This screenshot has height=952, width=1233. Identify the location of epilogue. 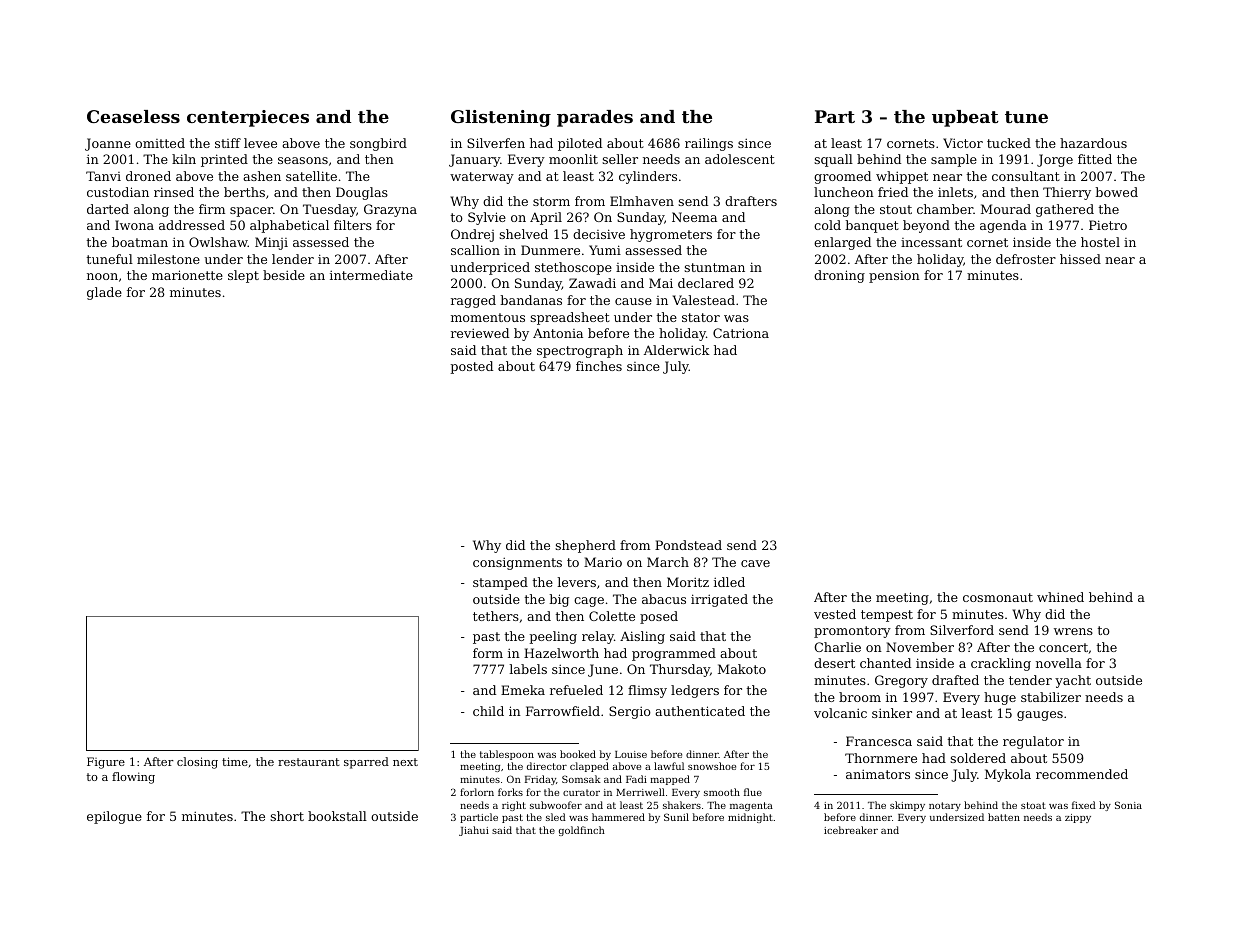
(114, 817).
